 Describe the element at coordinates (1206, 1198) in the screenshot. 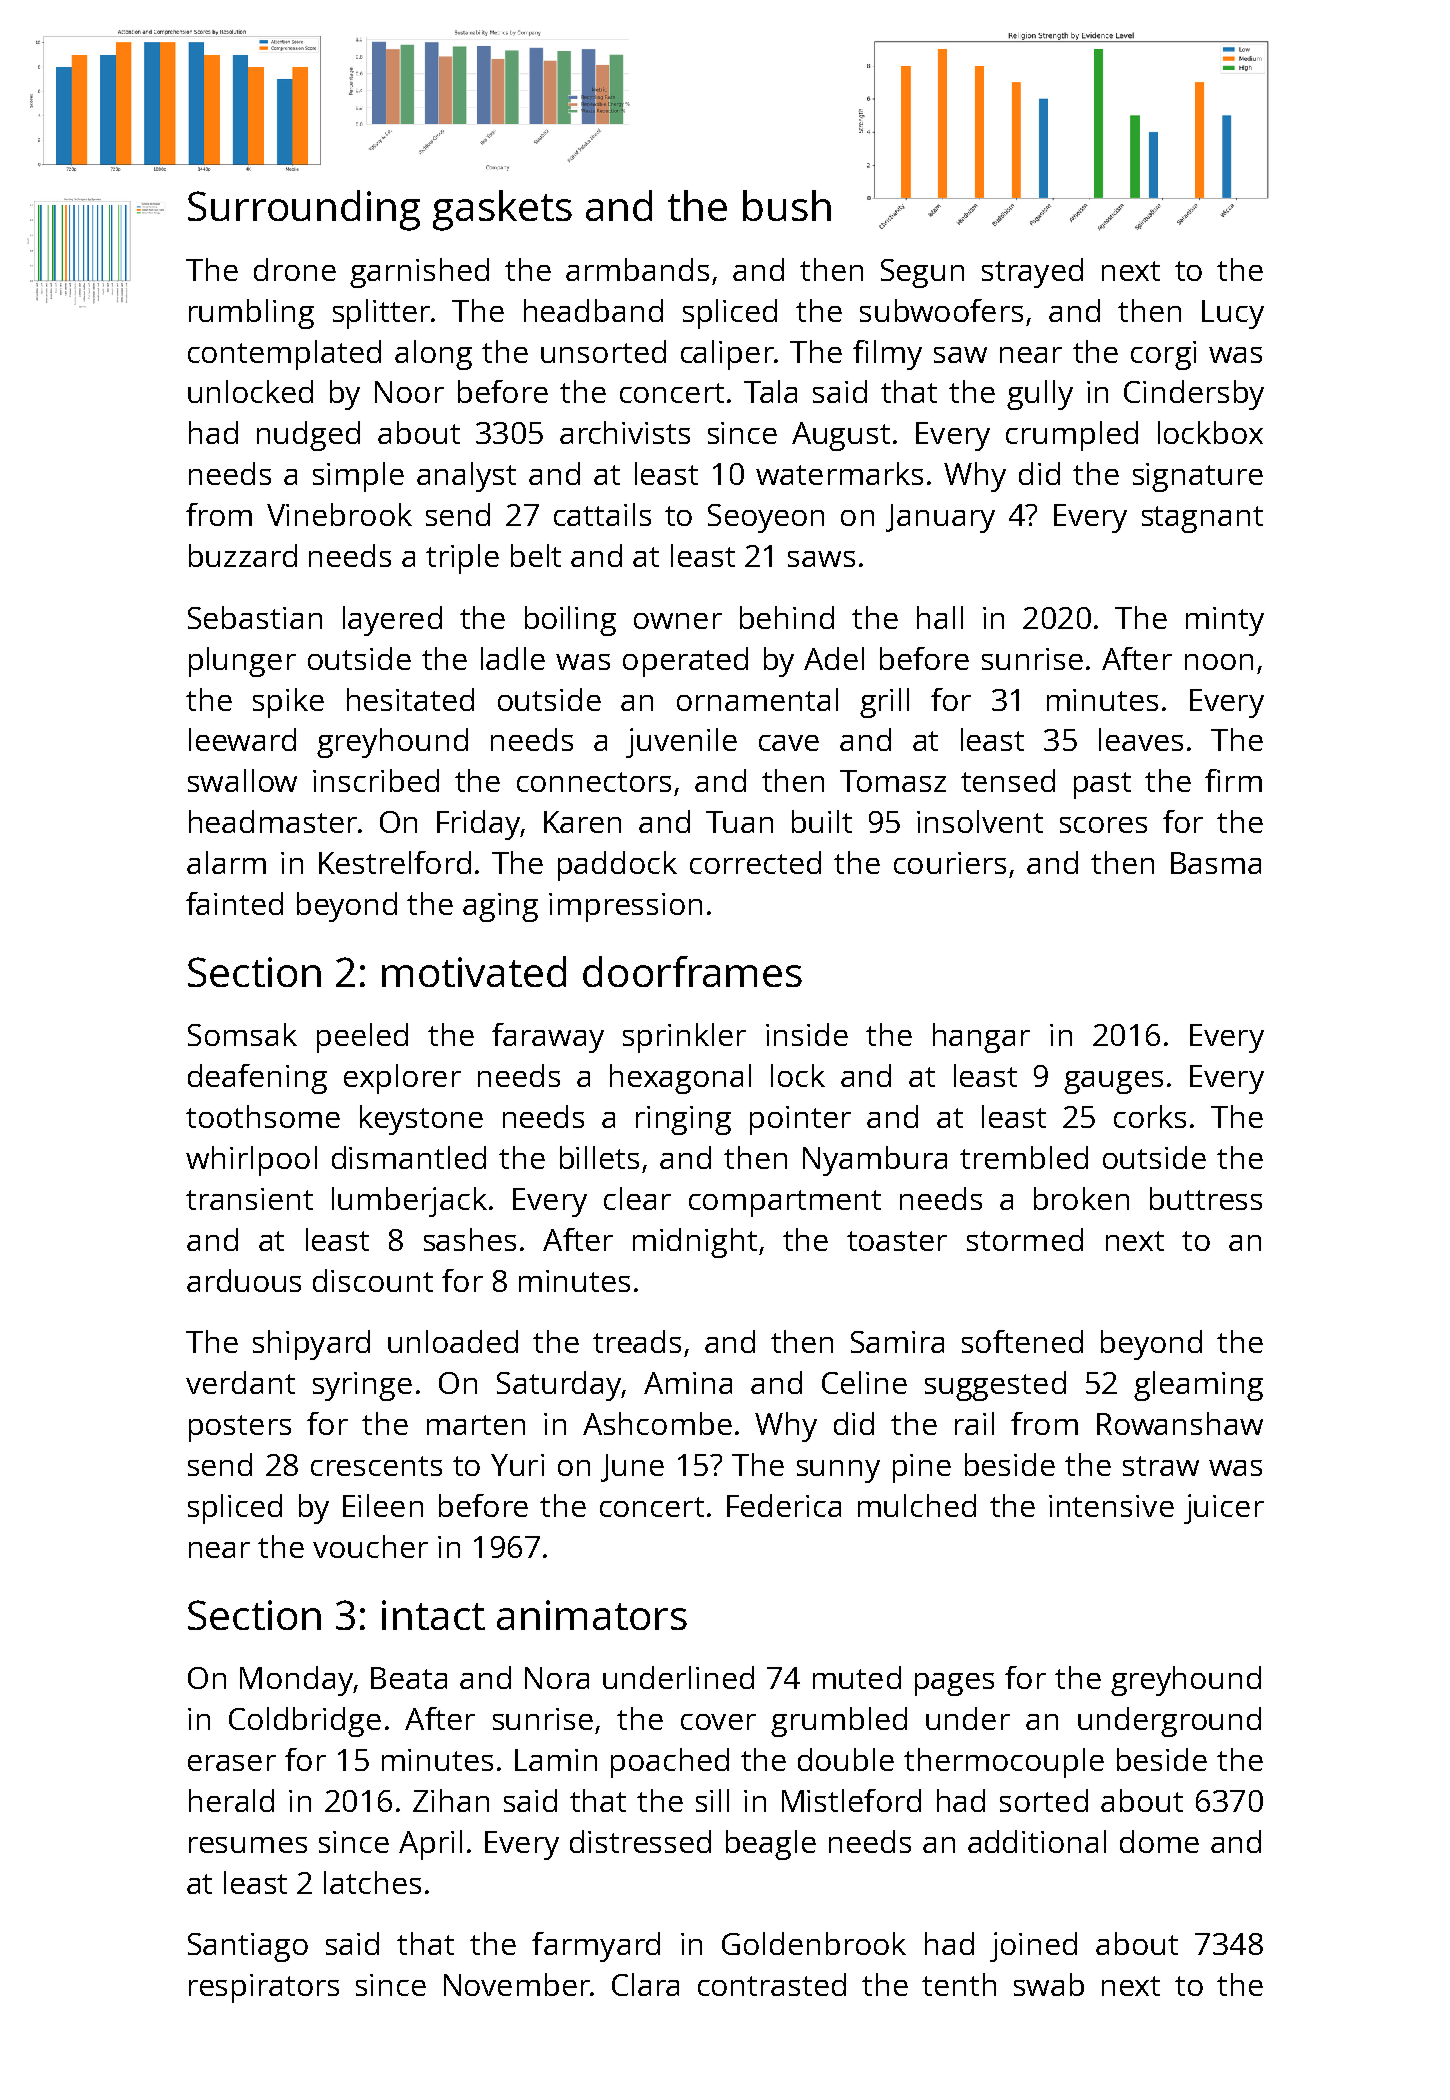

I see `buttress` at that location.
